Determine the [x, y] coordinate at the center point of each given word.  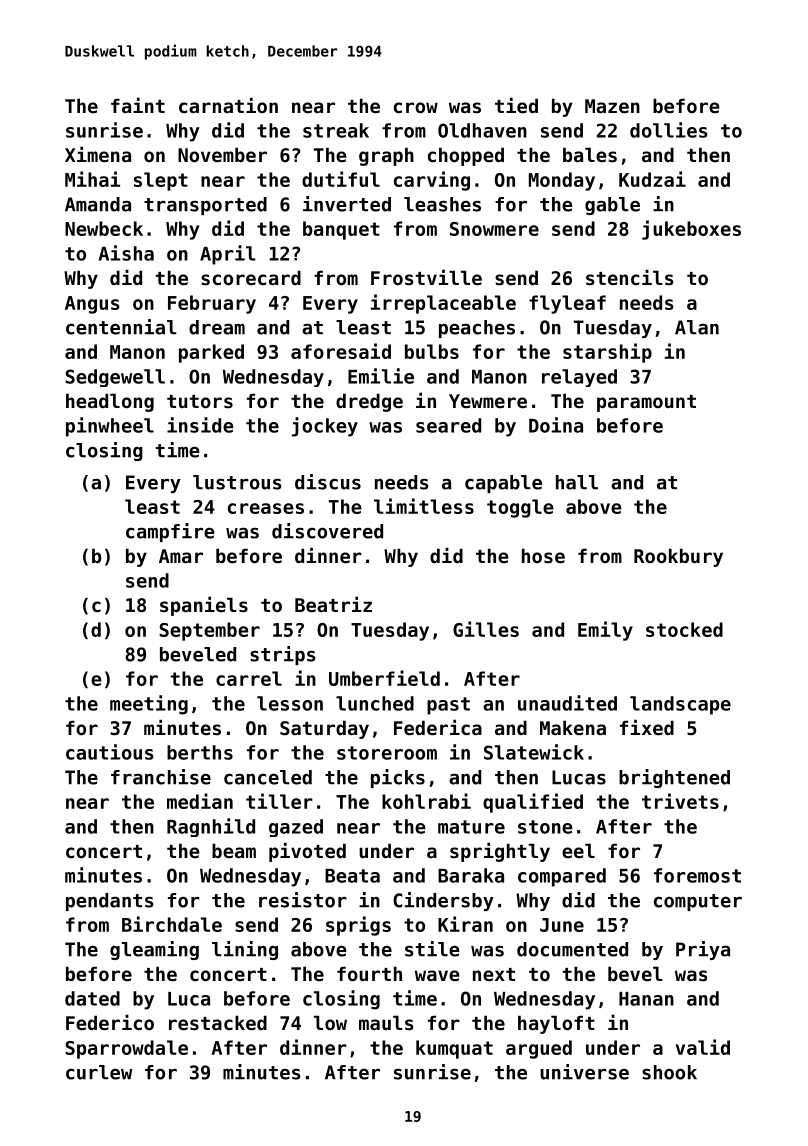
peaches [477, 329]
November [222, 154]
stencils [629, 277]
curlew [99, 1072]
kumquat [454, 1049]
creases [266, 508]
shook [669, 1072]
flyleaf [567, 304]
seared [448, 425]
